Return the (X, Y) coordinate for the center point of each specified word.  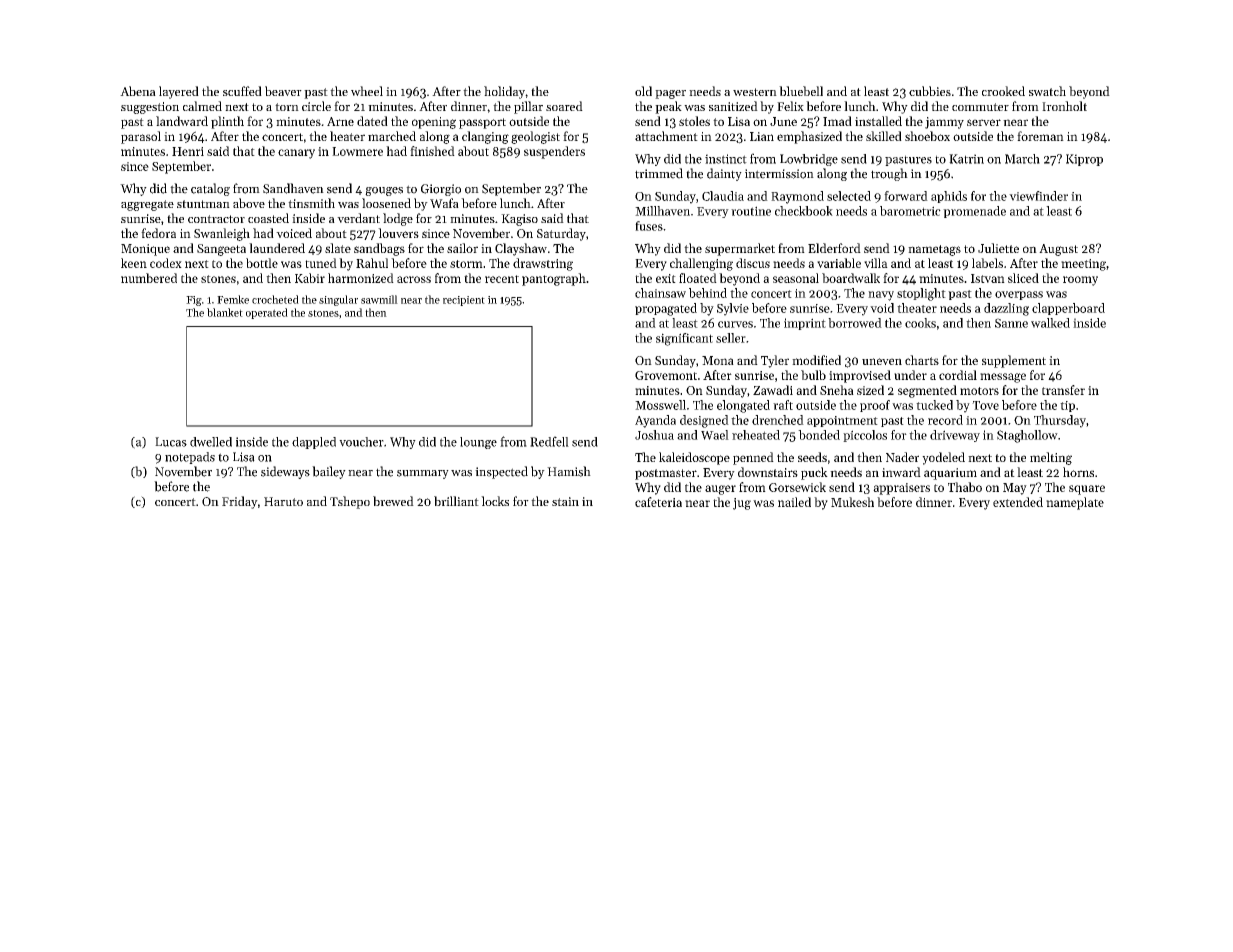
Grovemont (666, 375)
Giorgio (441, 190)
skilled (884, 136)
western (755, 92)
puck (814, 473)
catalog (210, 189)
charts (922, 360)
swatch (1047, 91)
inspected (501, 472)
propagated (666, 309)
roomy (1080, 281)
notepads (190, 458)
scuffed (242, 91)
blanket (225, 312)
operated (267, 313)
